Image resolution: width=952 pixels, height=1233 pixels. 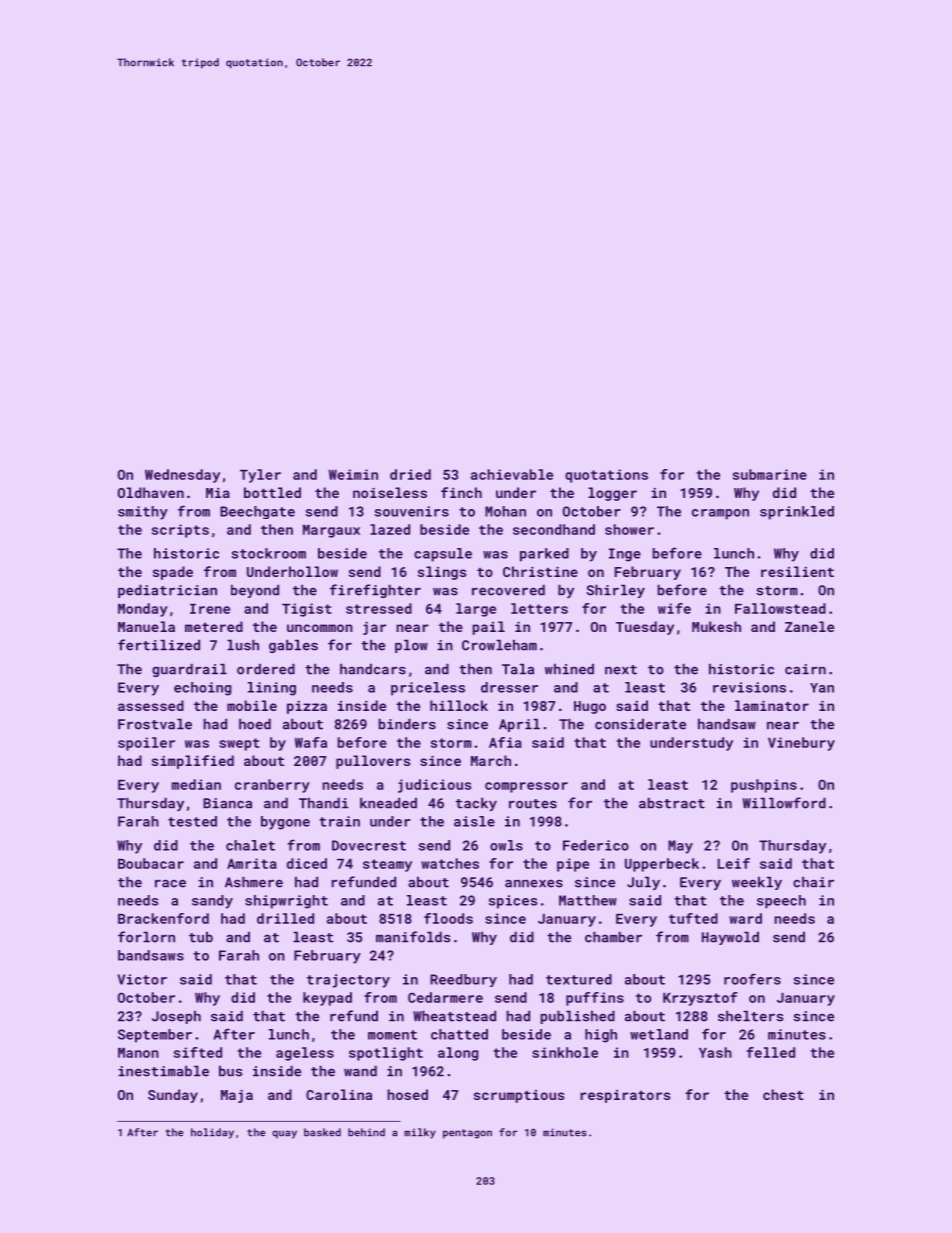 What do you see at coordinates (146, 744) in the screenshot?
I see `spoiler` at bounding box center [146, 744].
